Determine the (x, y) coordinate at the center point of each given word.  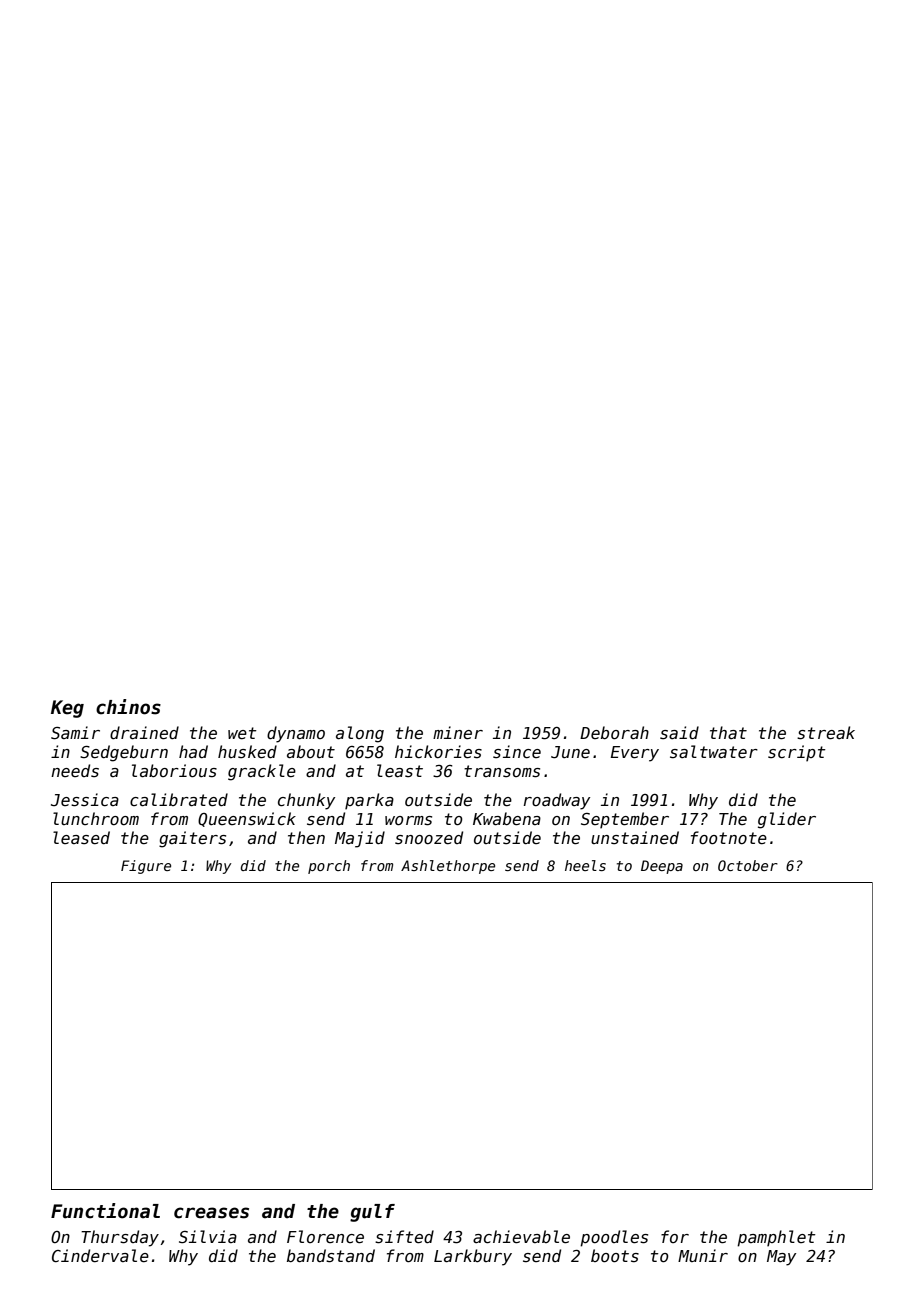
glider (787, 820)
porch (329, 867)
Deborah (614, 732)
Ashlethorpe (448, 867)
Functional (105, 1211)
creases (211, 1213)
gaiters (192, 839)
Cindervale (100, 1255)
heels (585, 865)
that (728, 732)
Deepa (662, 867)
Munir (703, 1255)
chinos (128, 707)
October (748, 865)
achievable (521, 1236)
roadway (556, 801)
